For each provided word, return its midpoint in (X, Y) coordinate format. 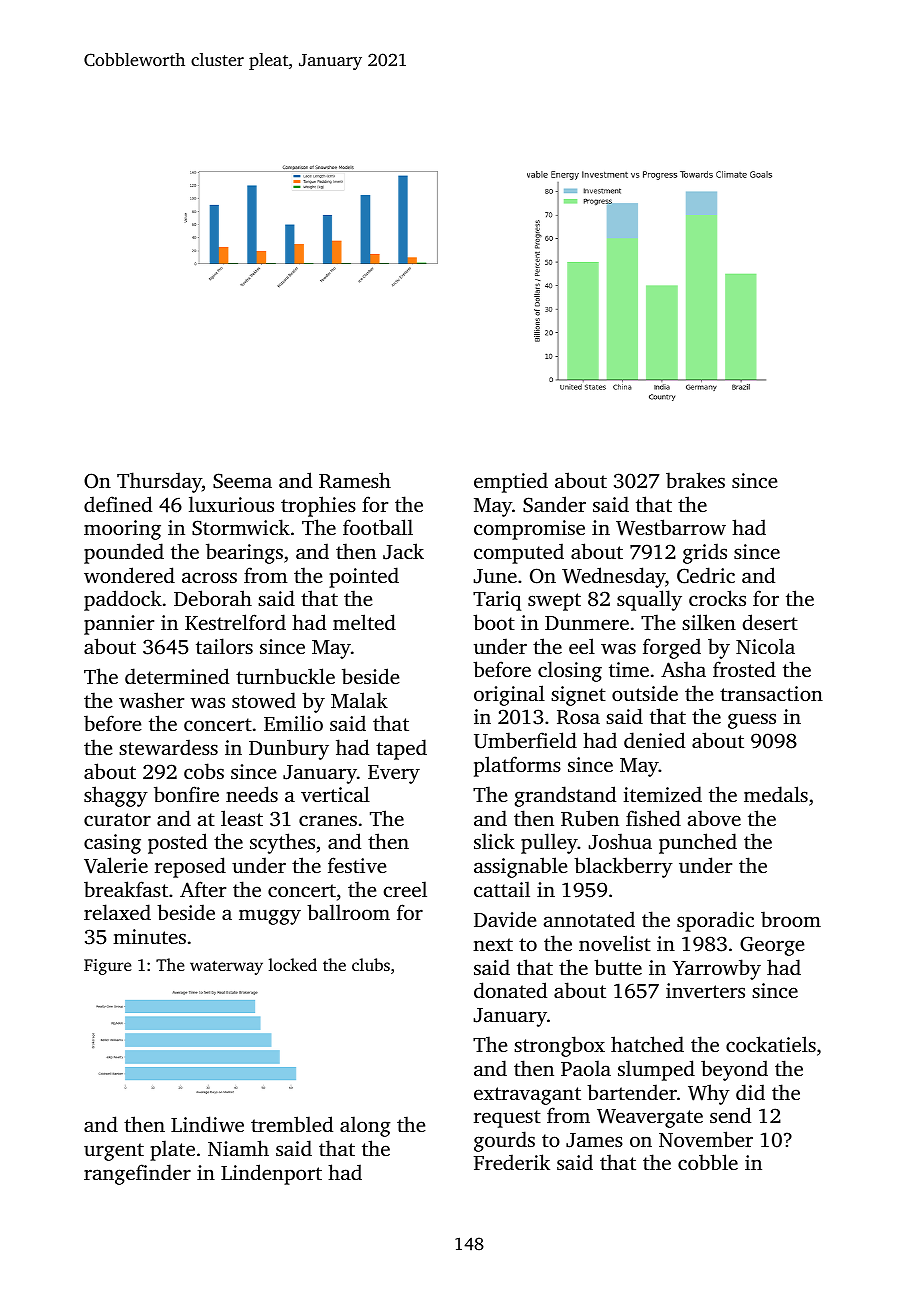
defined (118, 504)
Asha (683, 669)
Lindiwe (207, 1124)
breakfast (126, 889)
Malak (359, 700)
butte (618, 967)
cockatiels (771, 1044)
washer (151, 700)
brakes (695, 480)
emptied (511, 482)
